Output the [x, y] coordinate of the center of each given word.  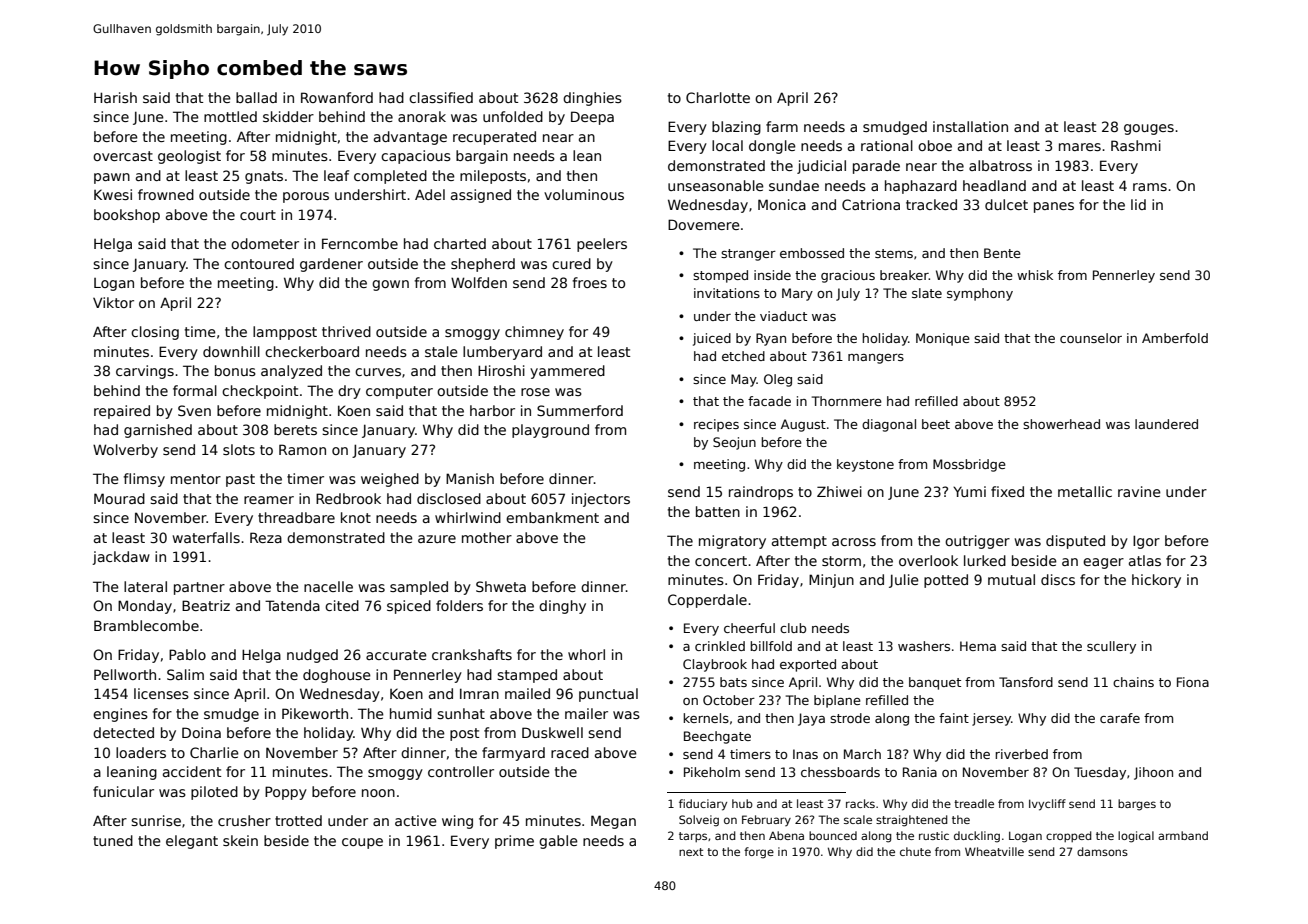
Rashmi [1136, 145]
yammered [567, 372]
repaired [122, 412]
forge [759, 853]
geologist [189, 157]
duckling [977, 837]
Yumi [969, 491]
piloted [214, 793]
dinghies [592, 99]
